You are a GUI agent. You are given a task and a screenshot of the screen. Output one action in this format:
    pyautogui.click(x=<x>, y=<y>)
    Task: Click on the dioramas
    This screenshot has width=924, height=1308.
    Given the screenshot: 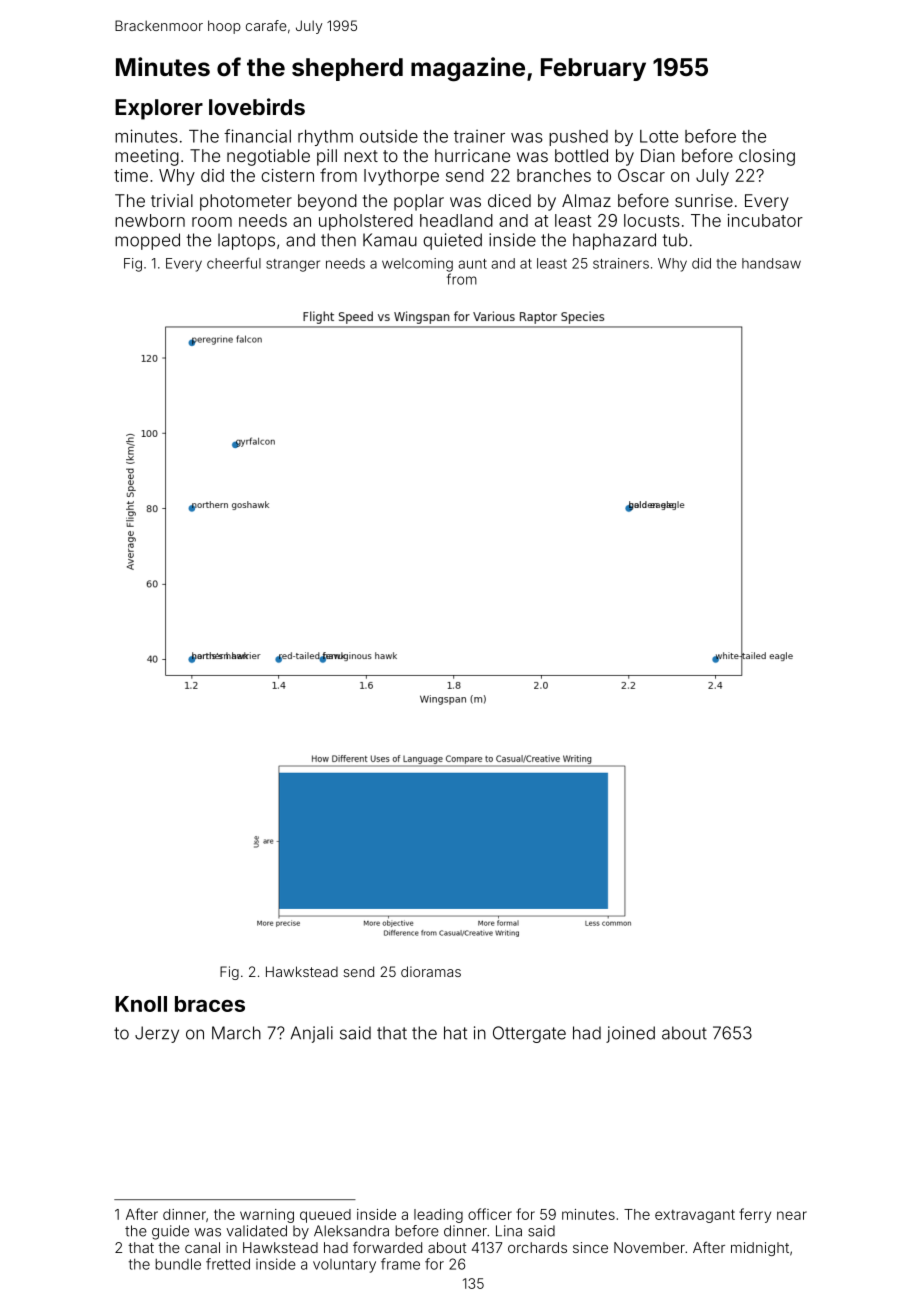 What is the action you would take?
    pyautogui.click(x=431, y=971)
